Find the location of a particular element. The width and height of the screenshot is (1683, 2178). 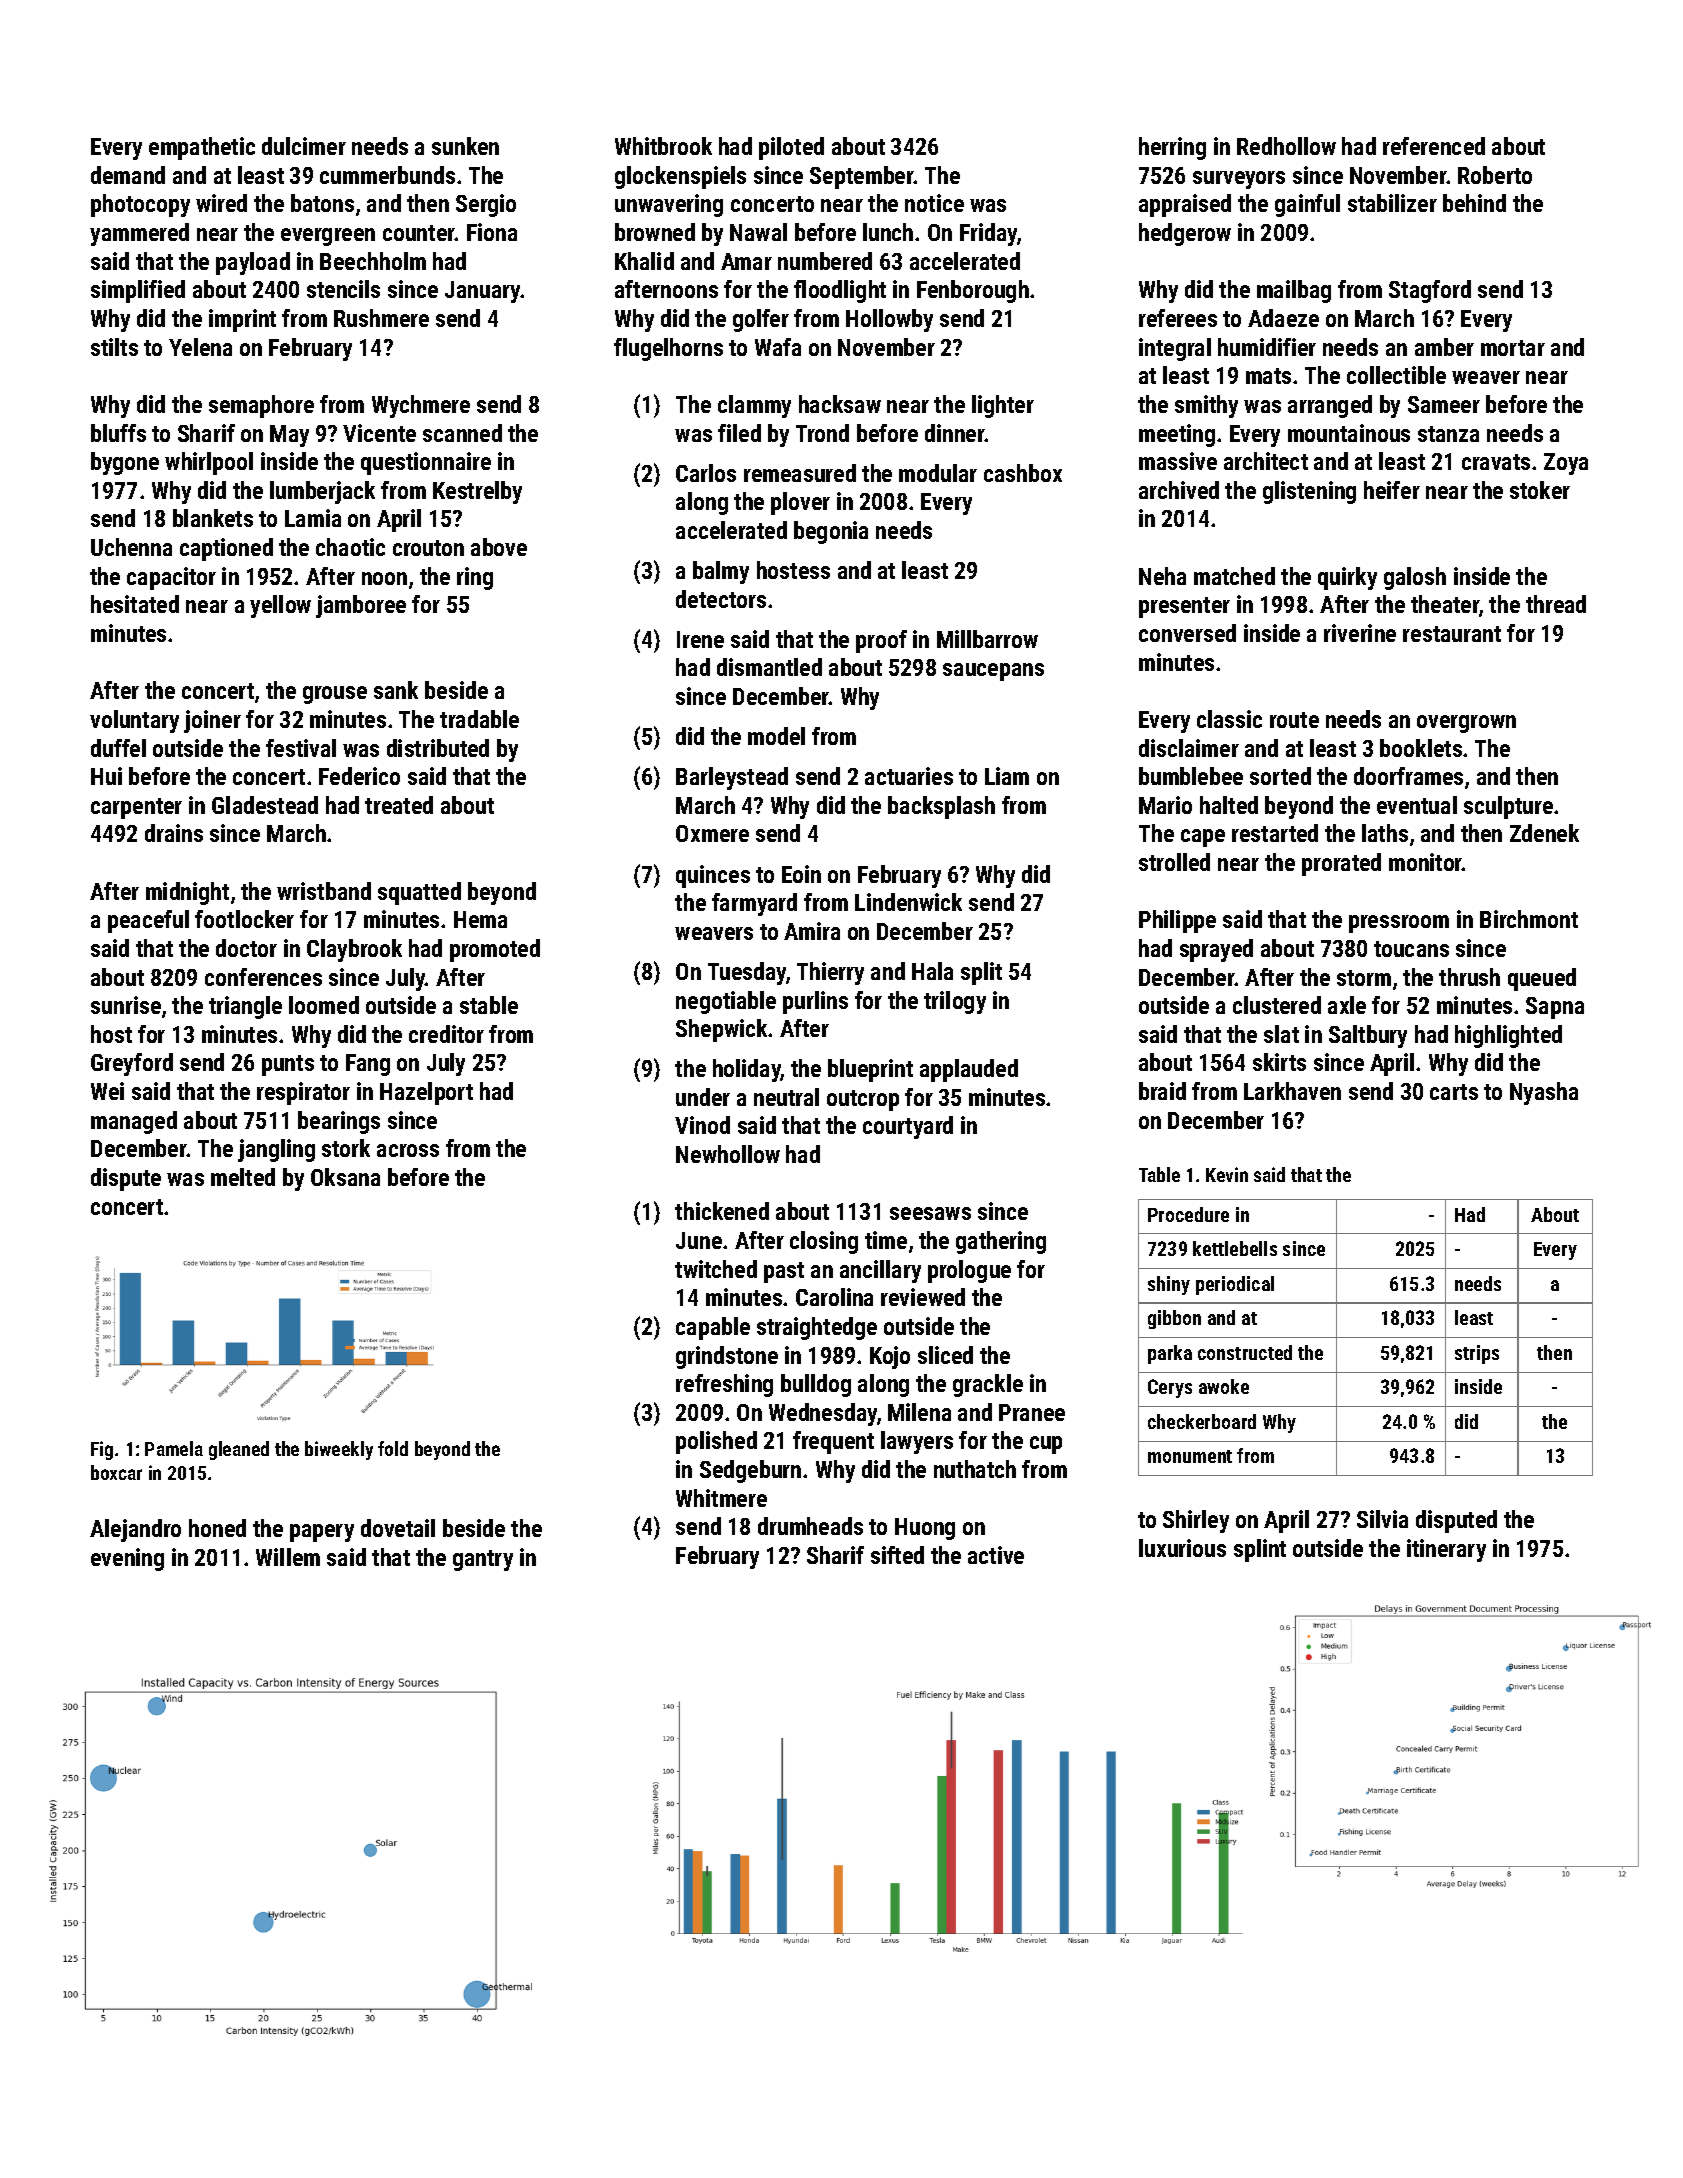

imprint is located at coordinates (242, 320).
